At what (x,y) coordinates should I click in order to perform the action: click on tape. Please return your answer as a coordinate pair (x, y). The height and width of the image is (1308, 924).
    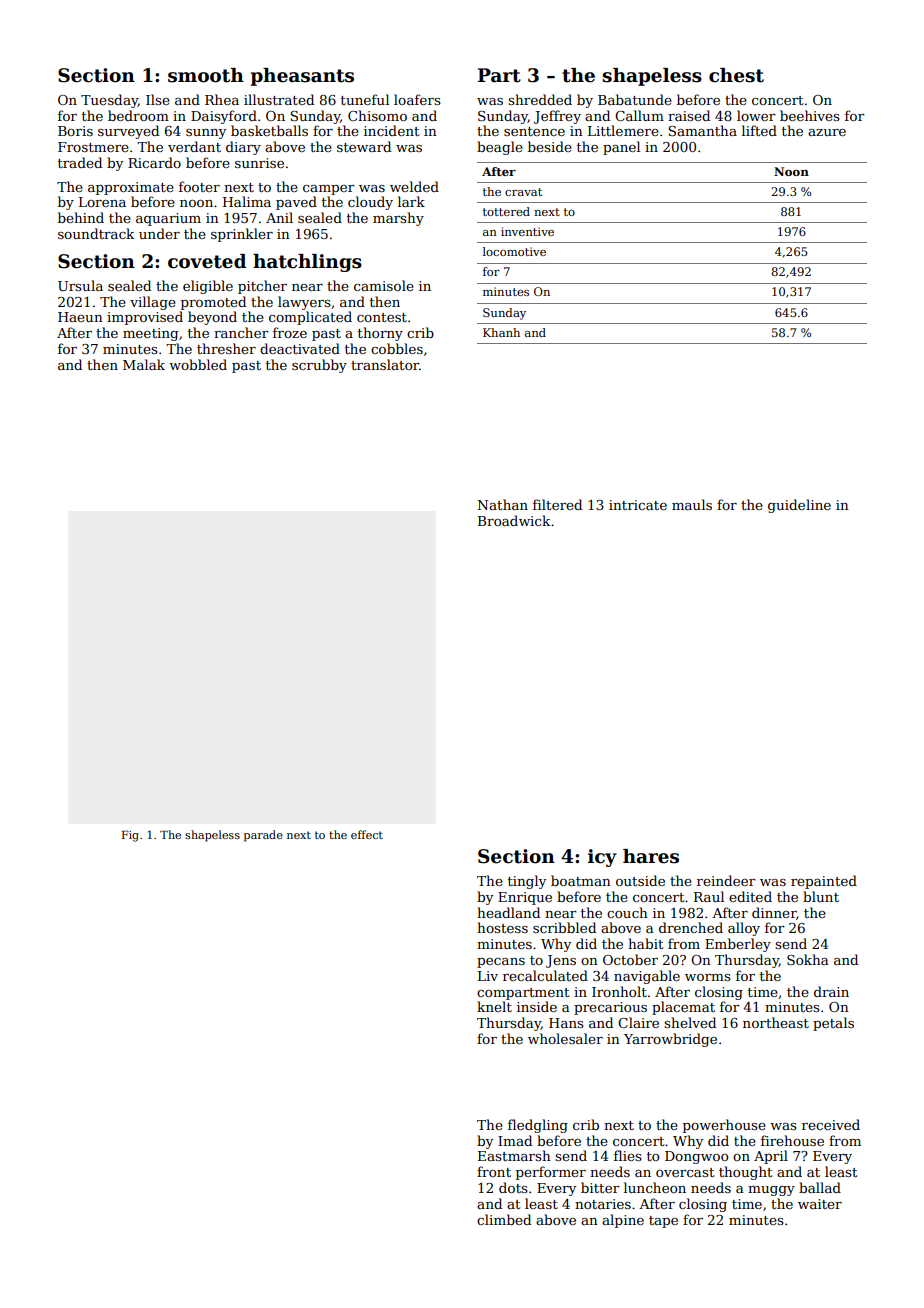
    Looking at the image, I should click on (663, 1222).
